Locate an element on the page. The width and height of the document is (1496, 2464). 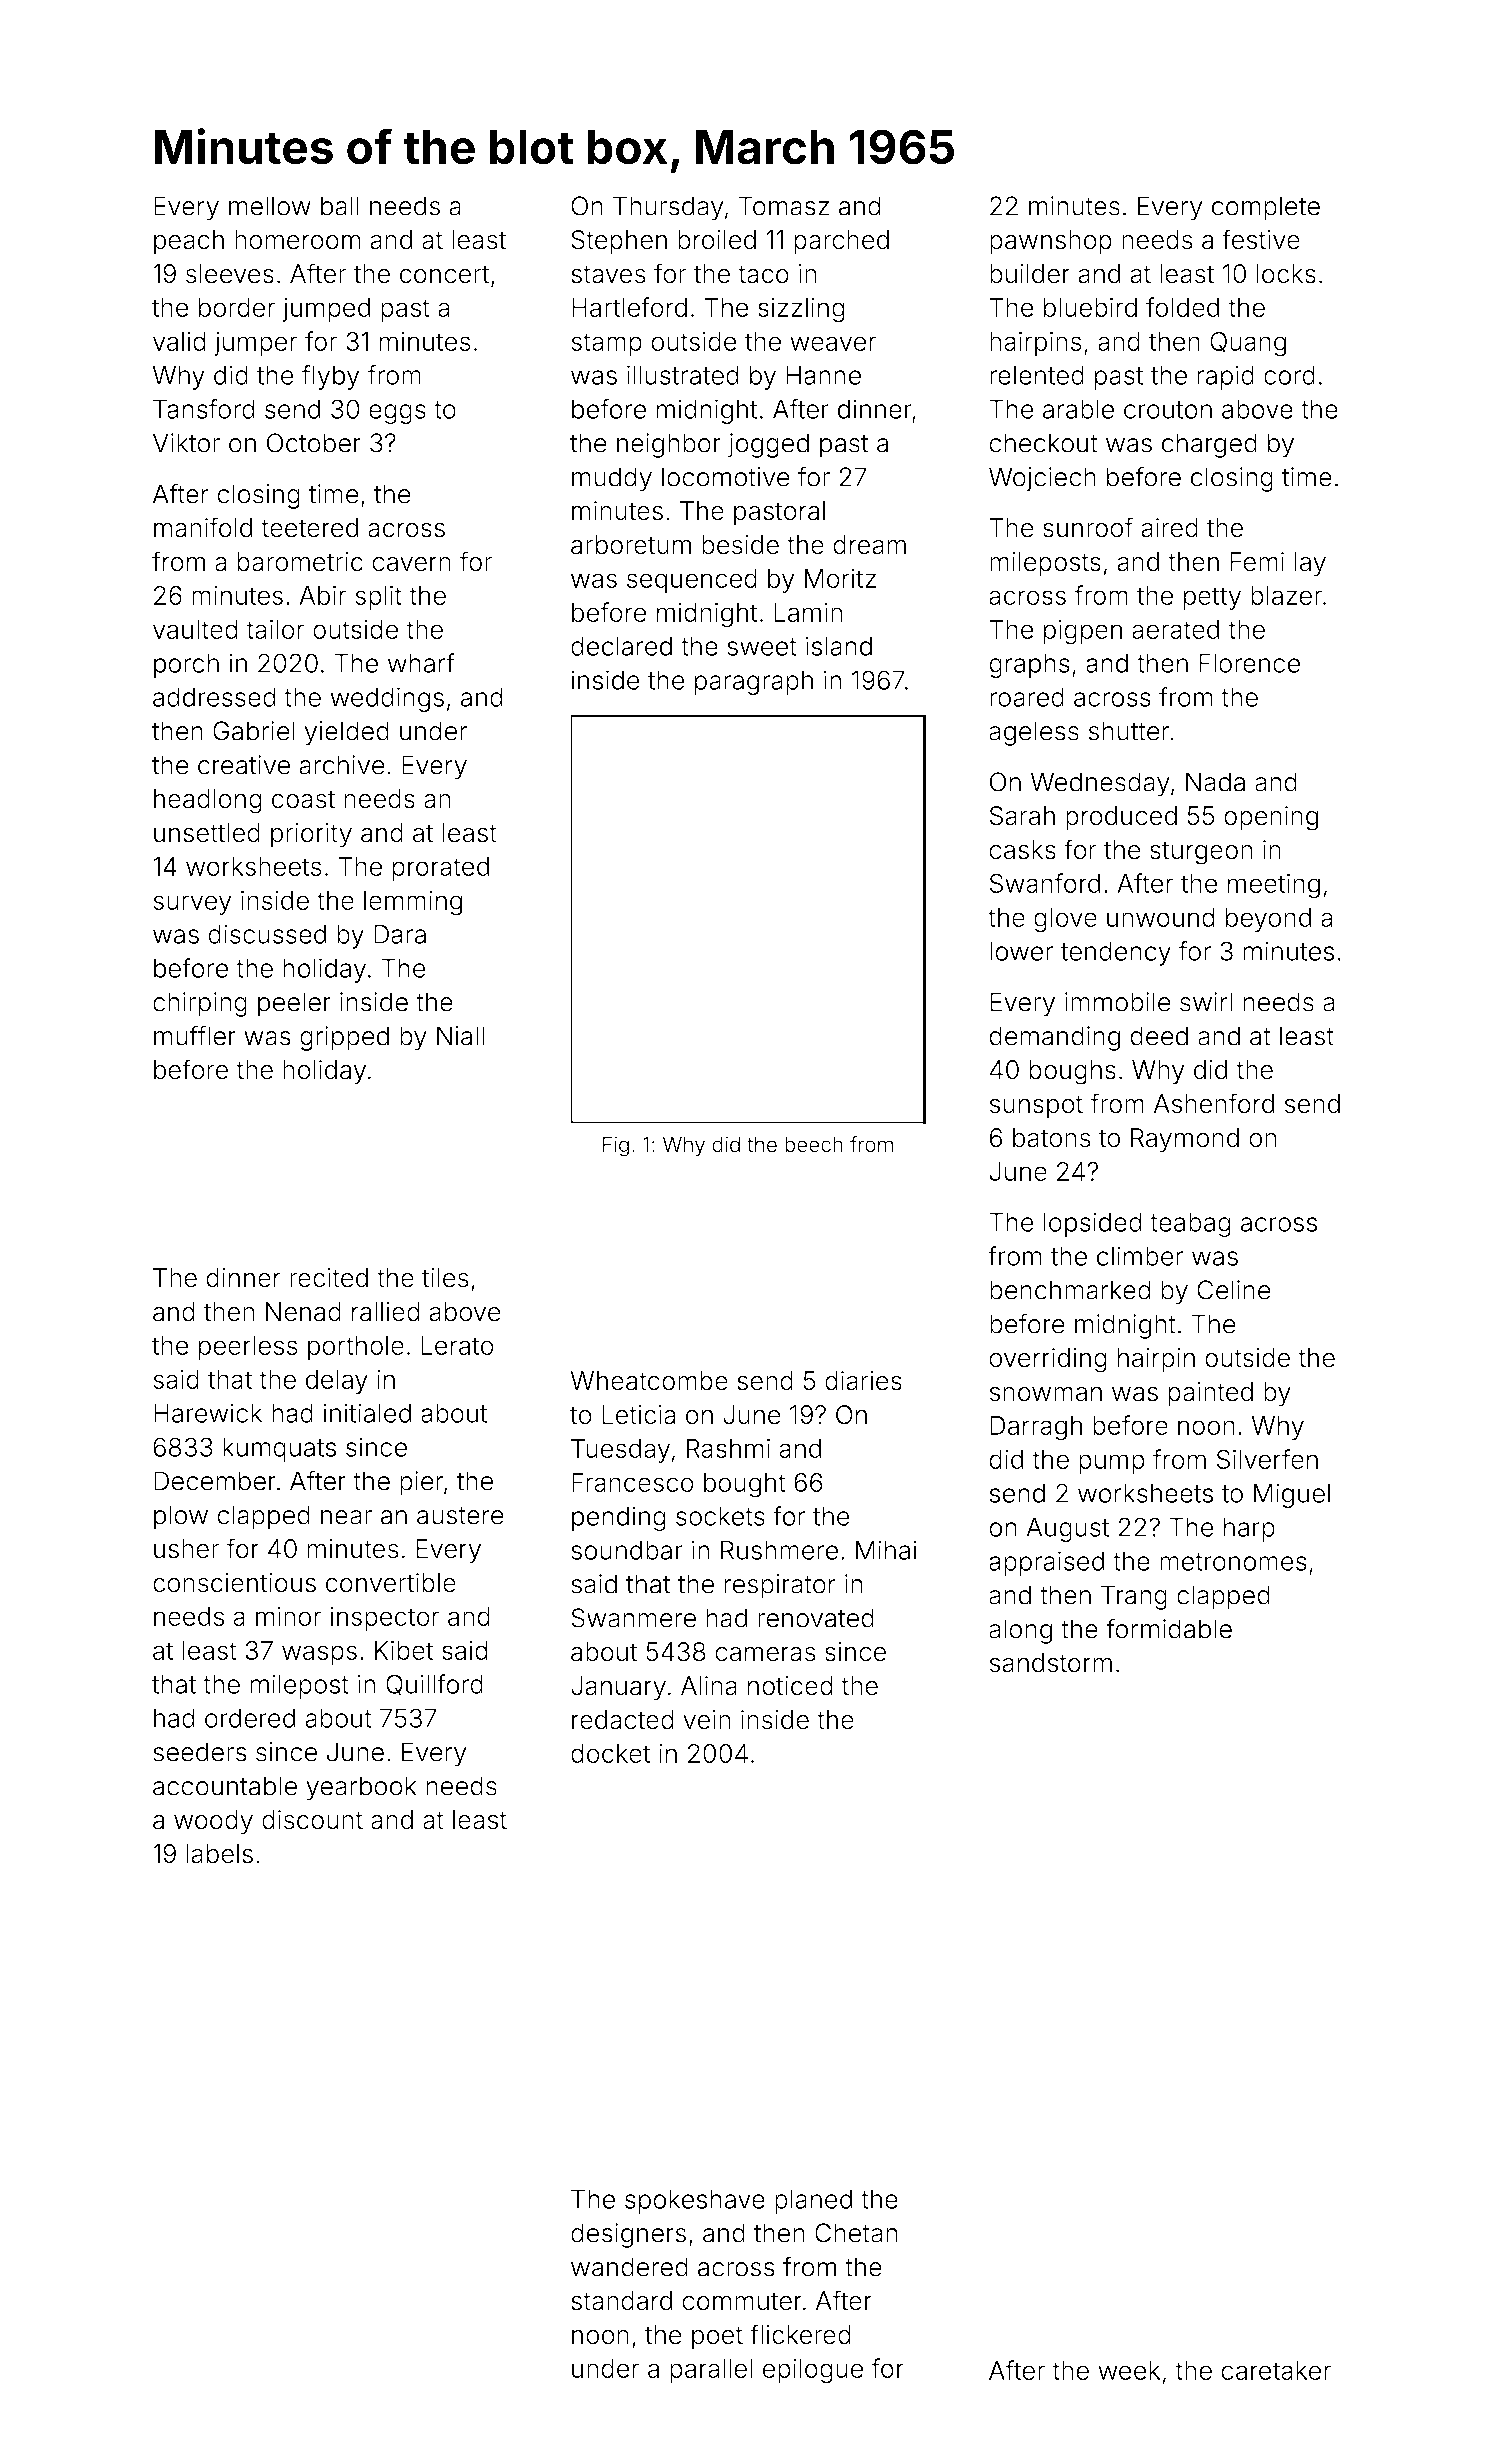
Chetan is located at coordinates (856, 2233).
